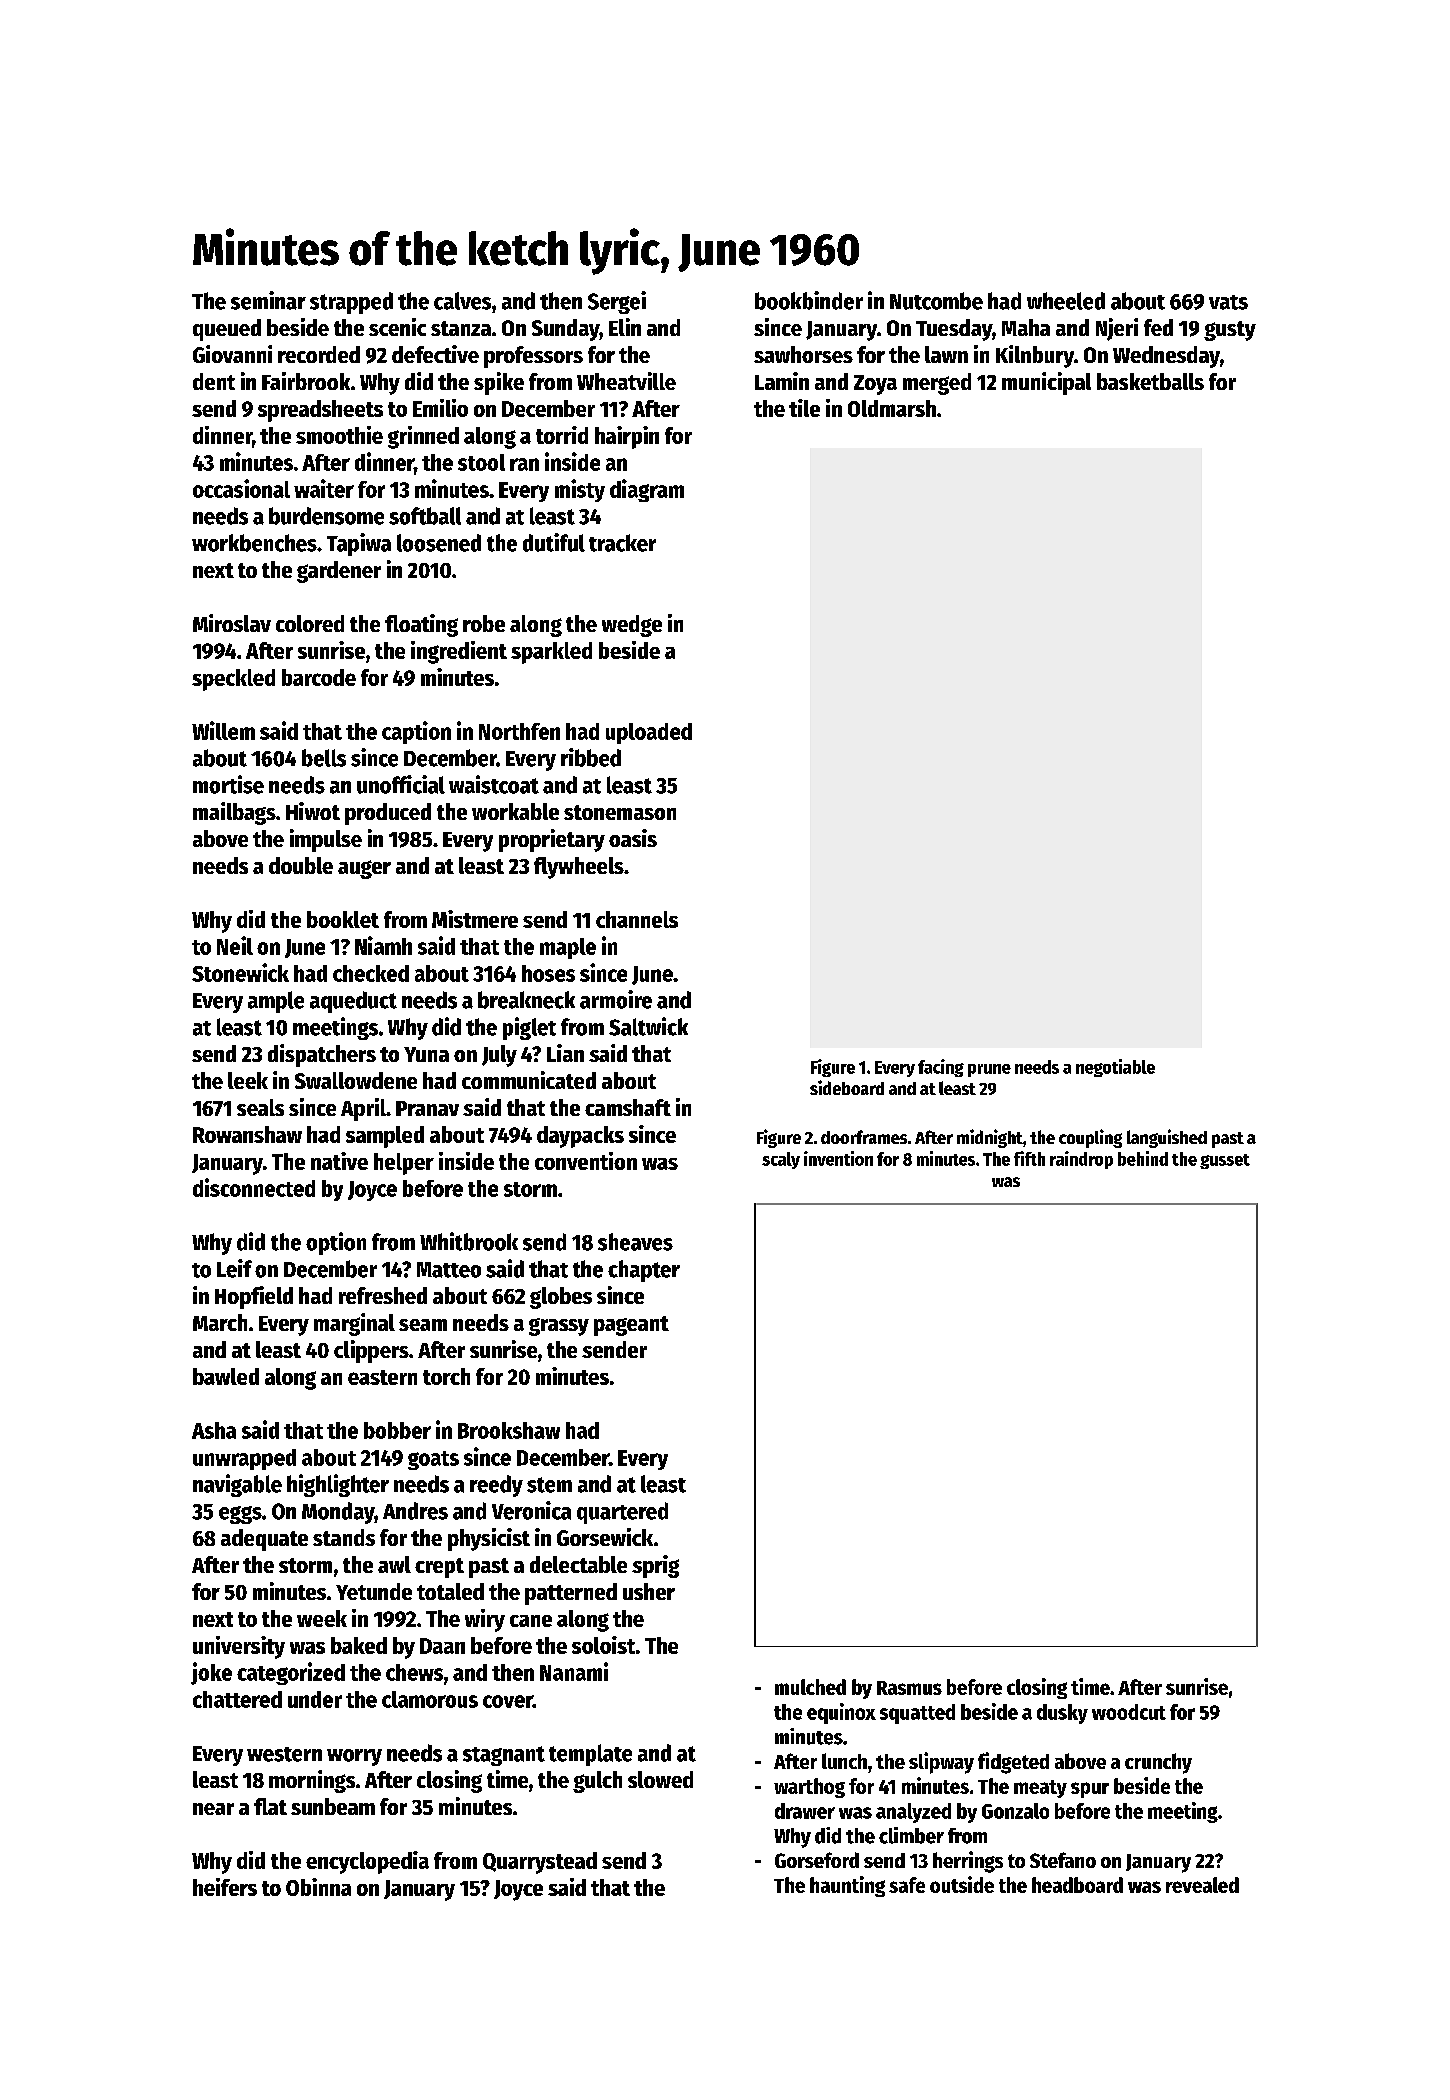  Describe the element at coordinates (1202, 1885) in the screenshot. I see `revealed` at that location.
